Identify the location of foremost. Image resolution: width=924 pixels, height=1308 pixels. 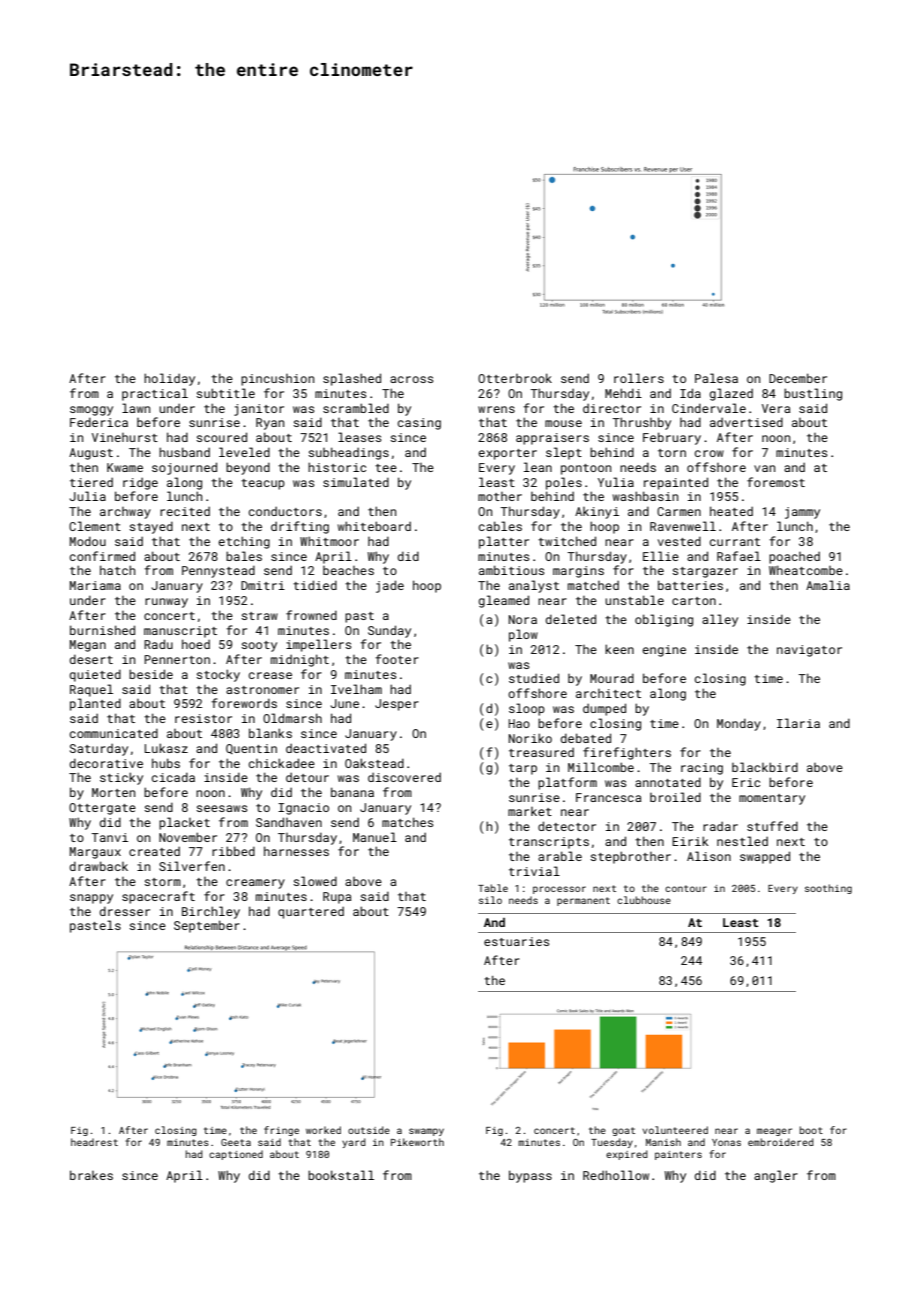
(776, 482).
